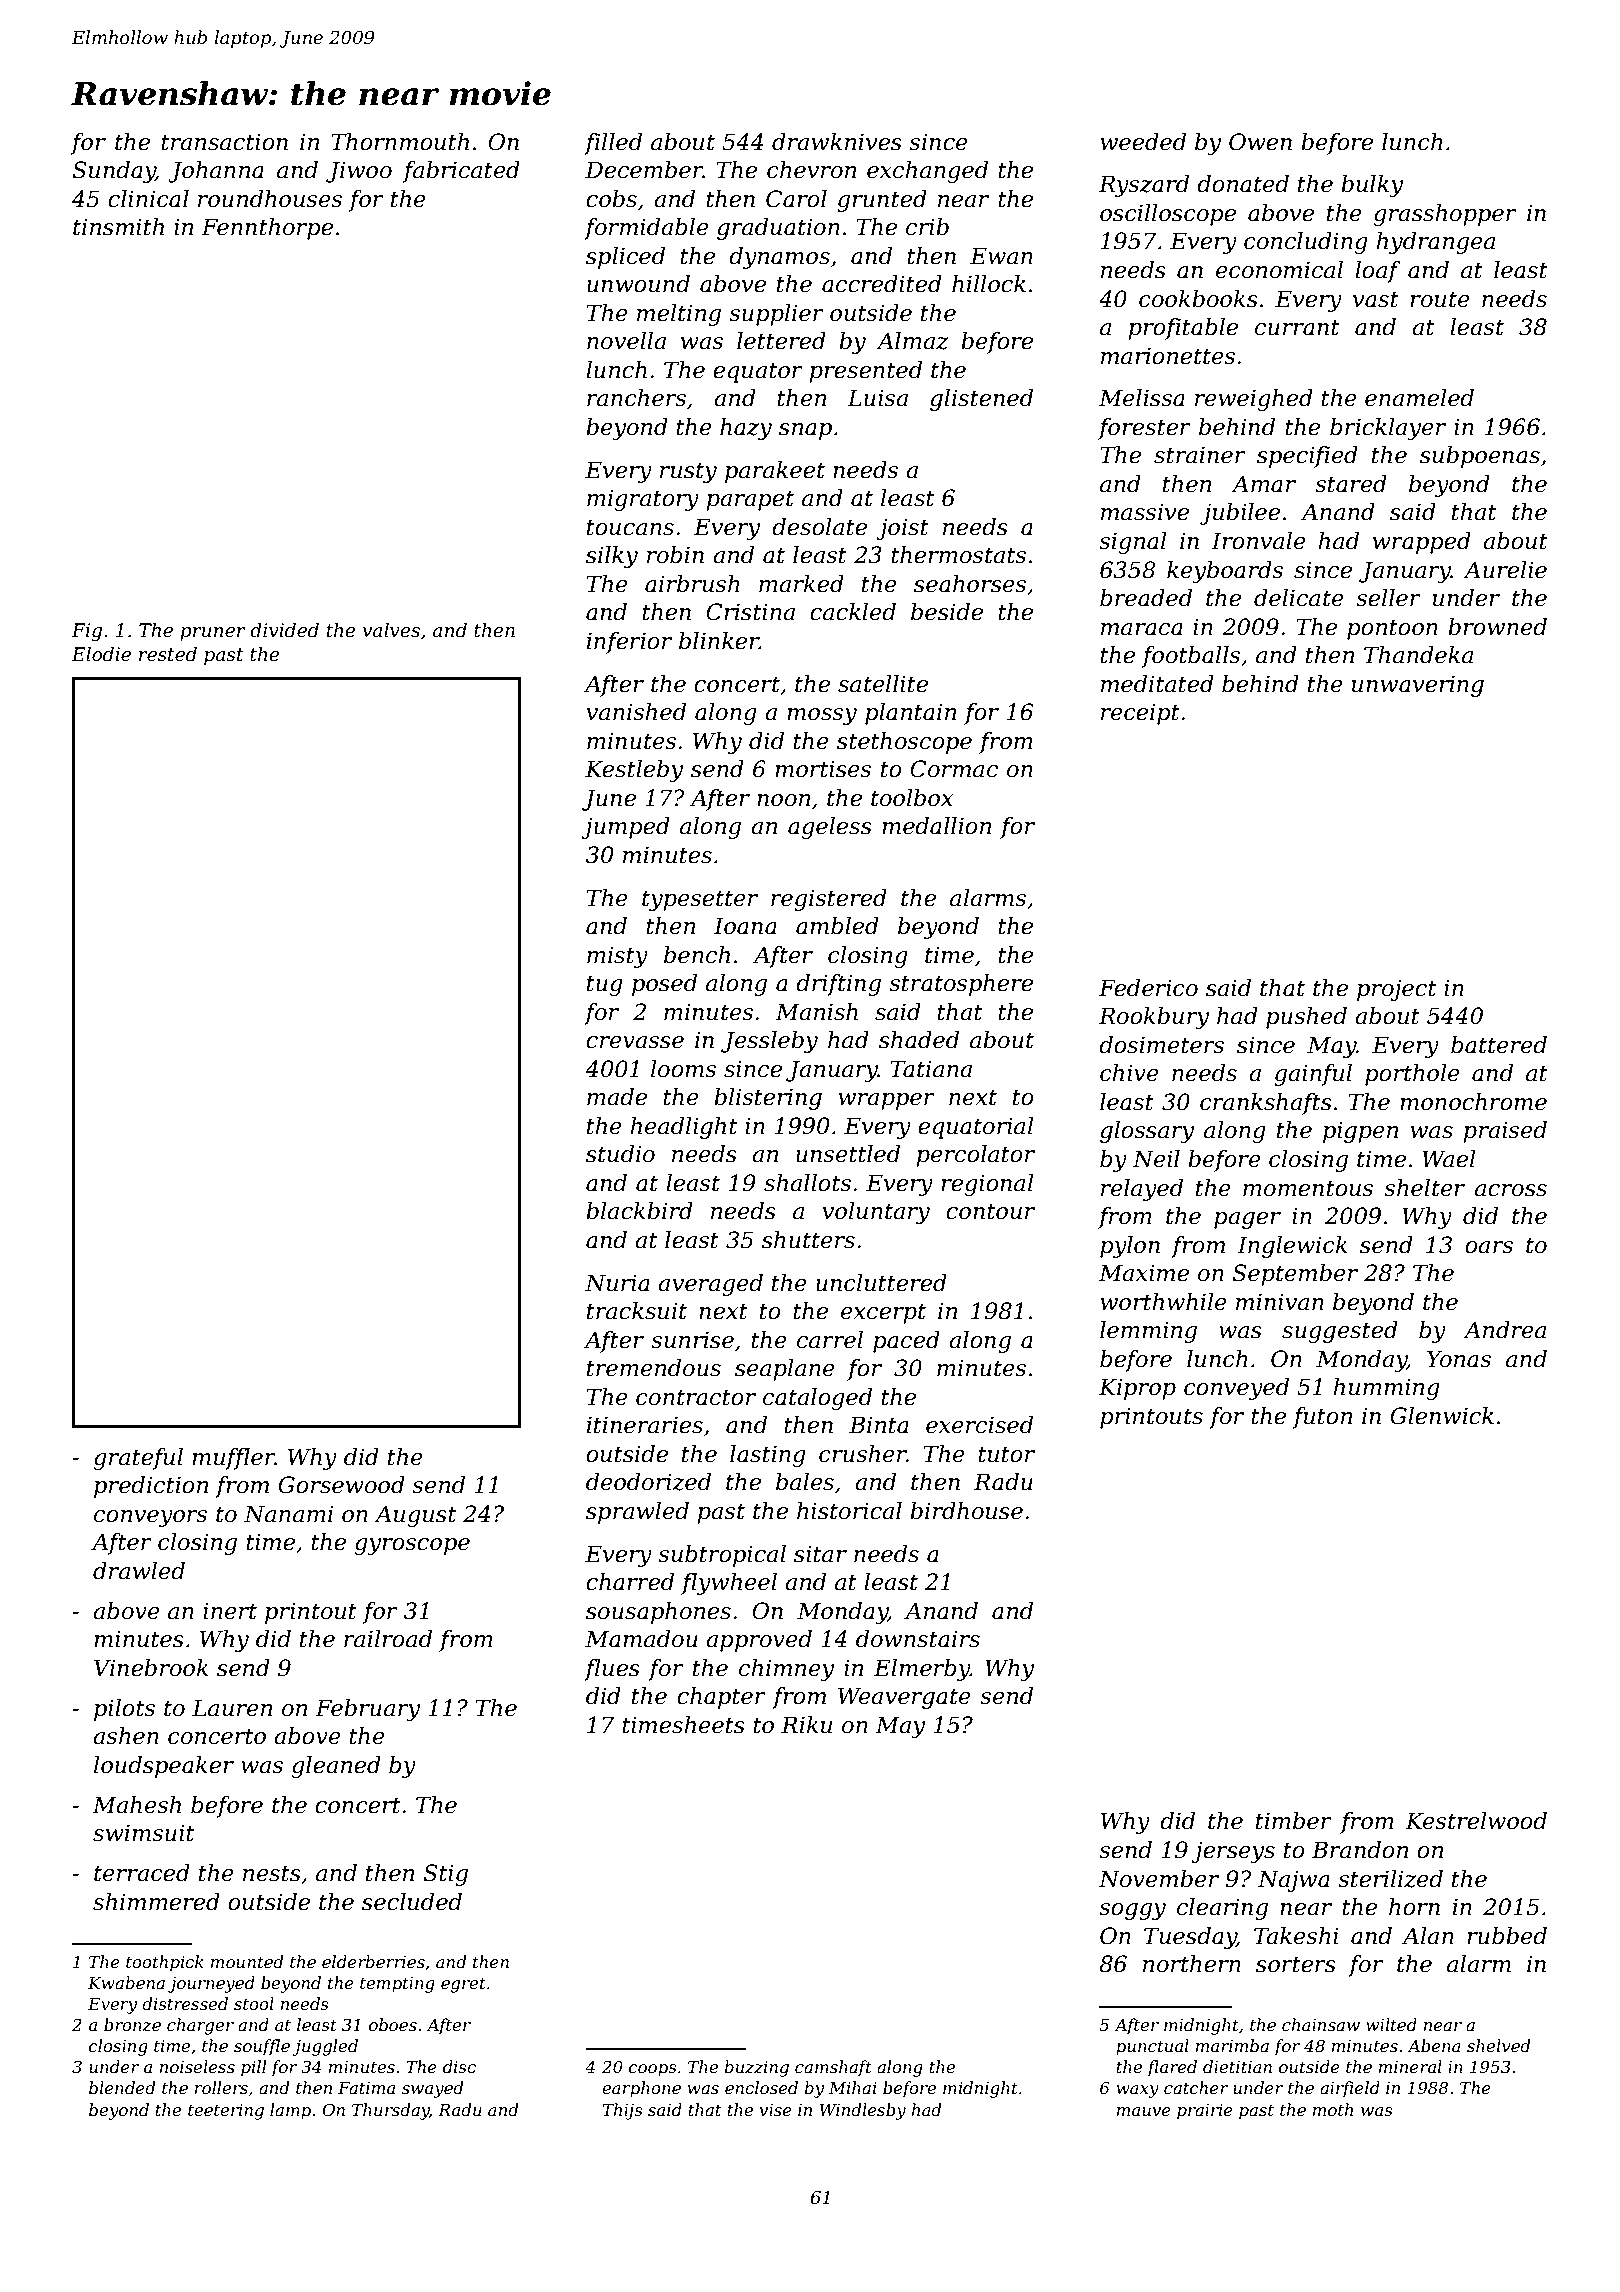 This page has width=1620, height=2292. I want to click on drawknives, so click(837, 142).
